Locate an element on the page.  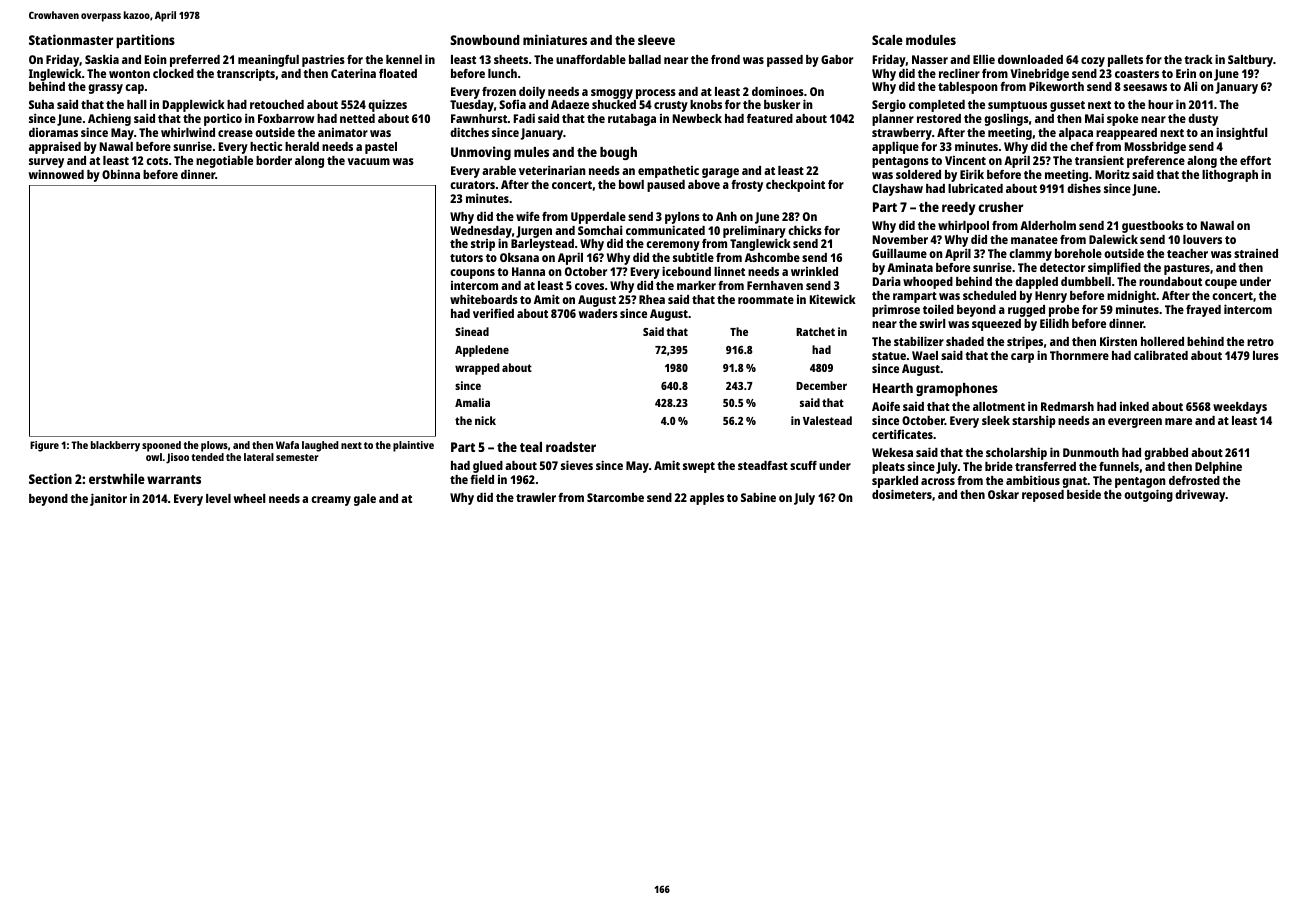
ditches is located at coordinates (469, 132).
